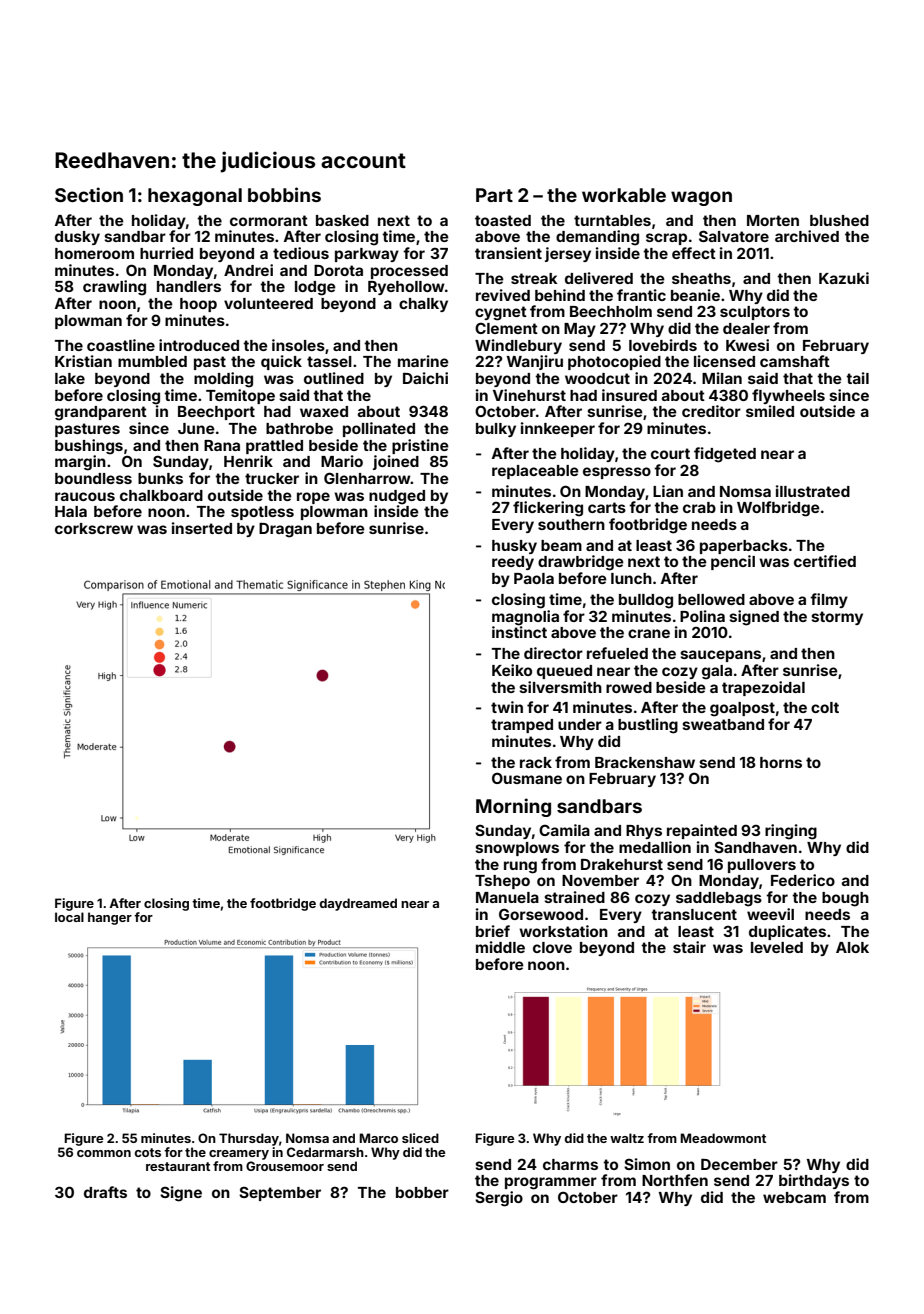  What do you see at coordinates (839, 220) in the image?
I see `blushed` at bounding box center [839, 220].
